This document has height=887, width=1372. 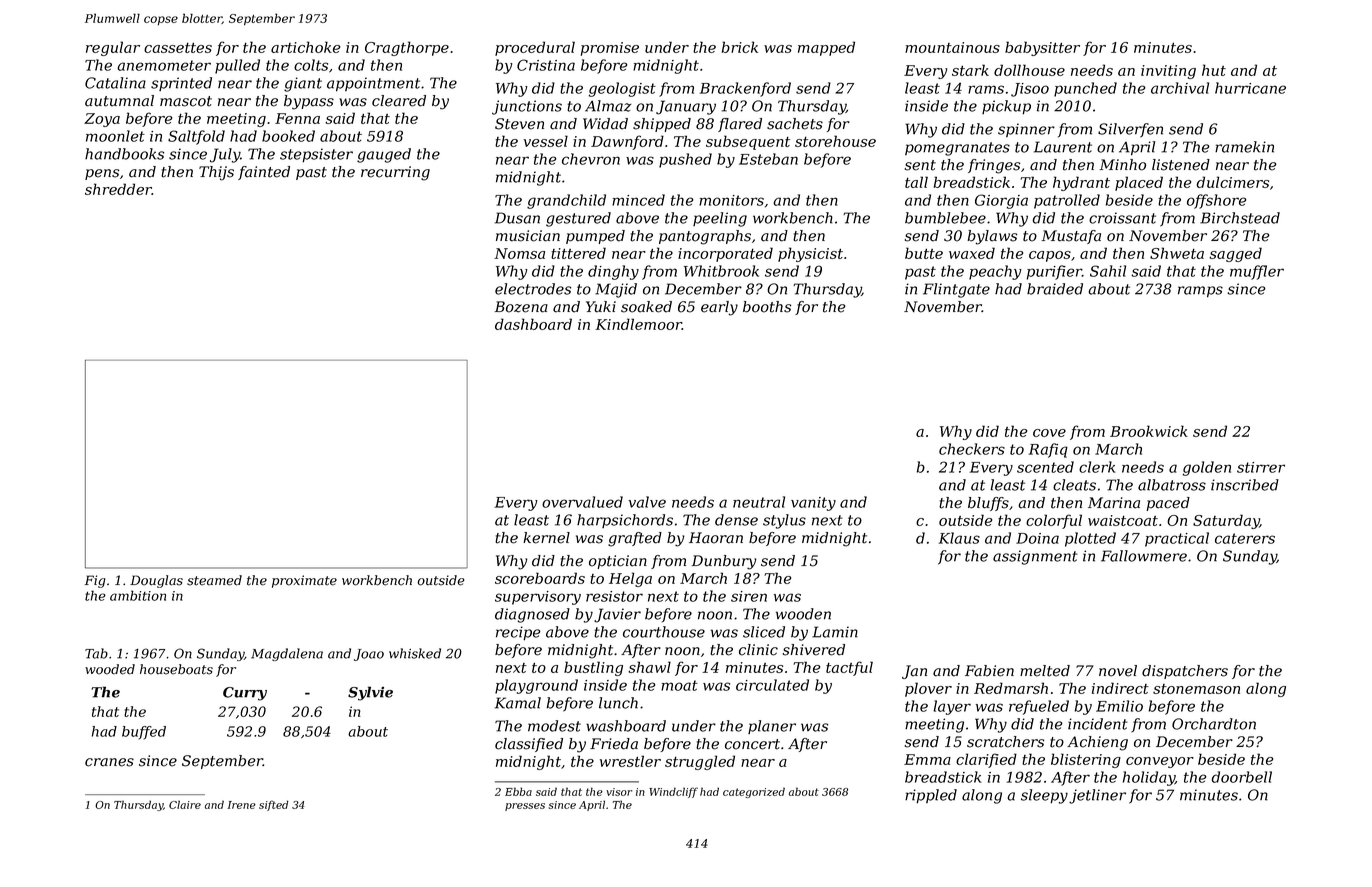 I want to click on regular, so click(x=113, y=48).
